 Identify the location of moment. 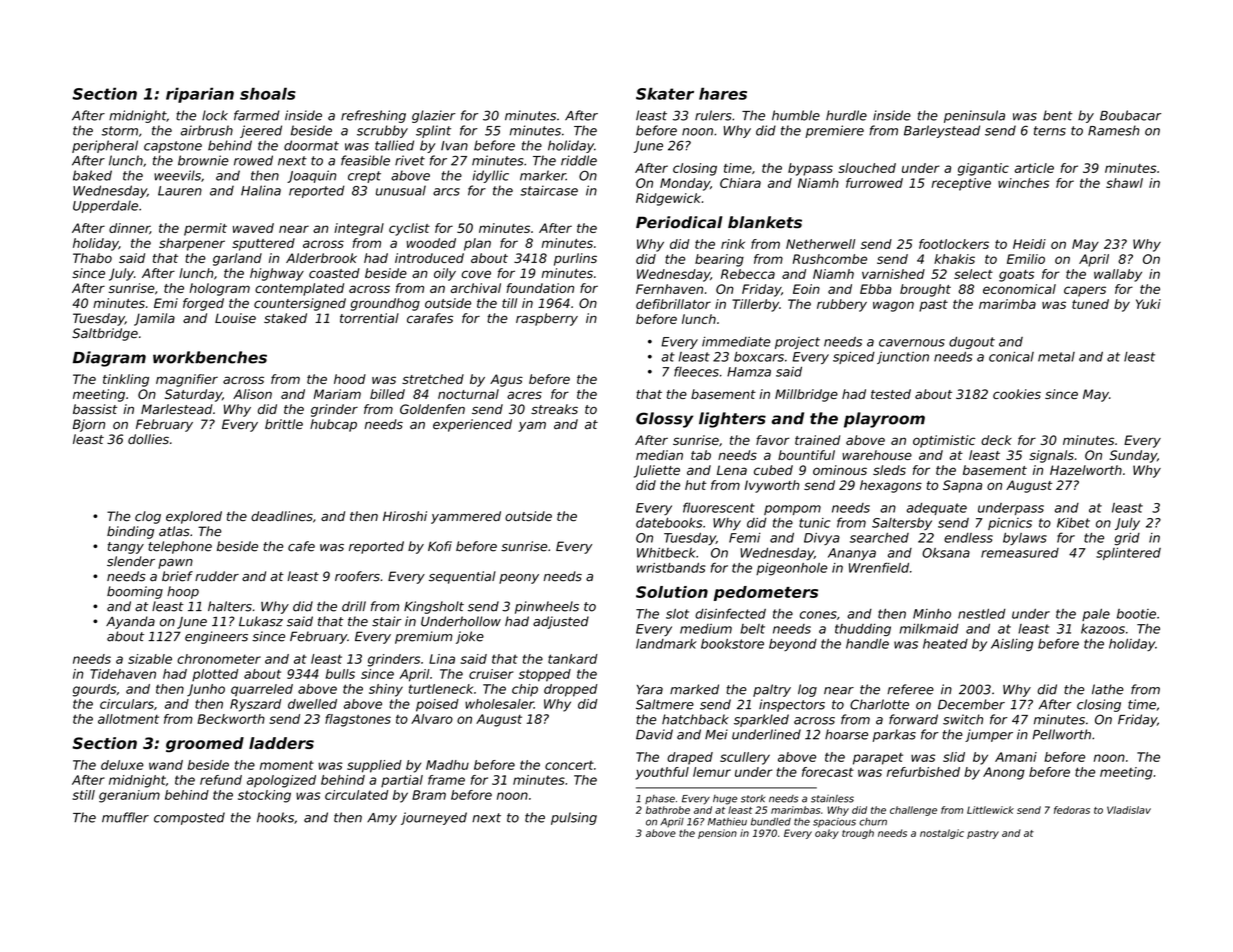
(287, 765).
